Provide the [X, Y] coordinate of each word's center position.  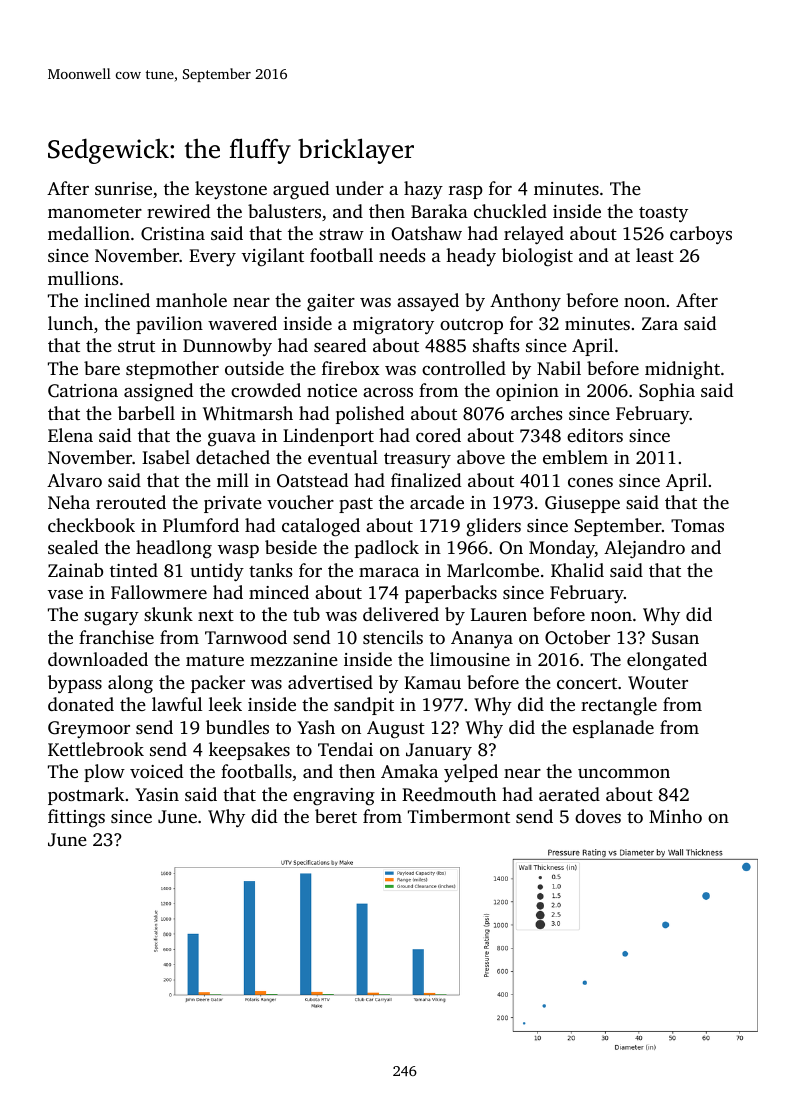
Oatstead [312, 480]
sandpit [364, 706]
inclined [117, 300]
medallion [89, 233]
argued [301, 190]
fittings [76, 818]
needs [402, 255]
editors [595, 435]
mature [215, 660]
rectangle [619, 706]
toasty [663, 214]
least [655, 255]
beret [336, 816]
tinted [134, 570]
